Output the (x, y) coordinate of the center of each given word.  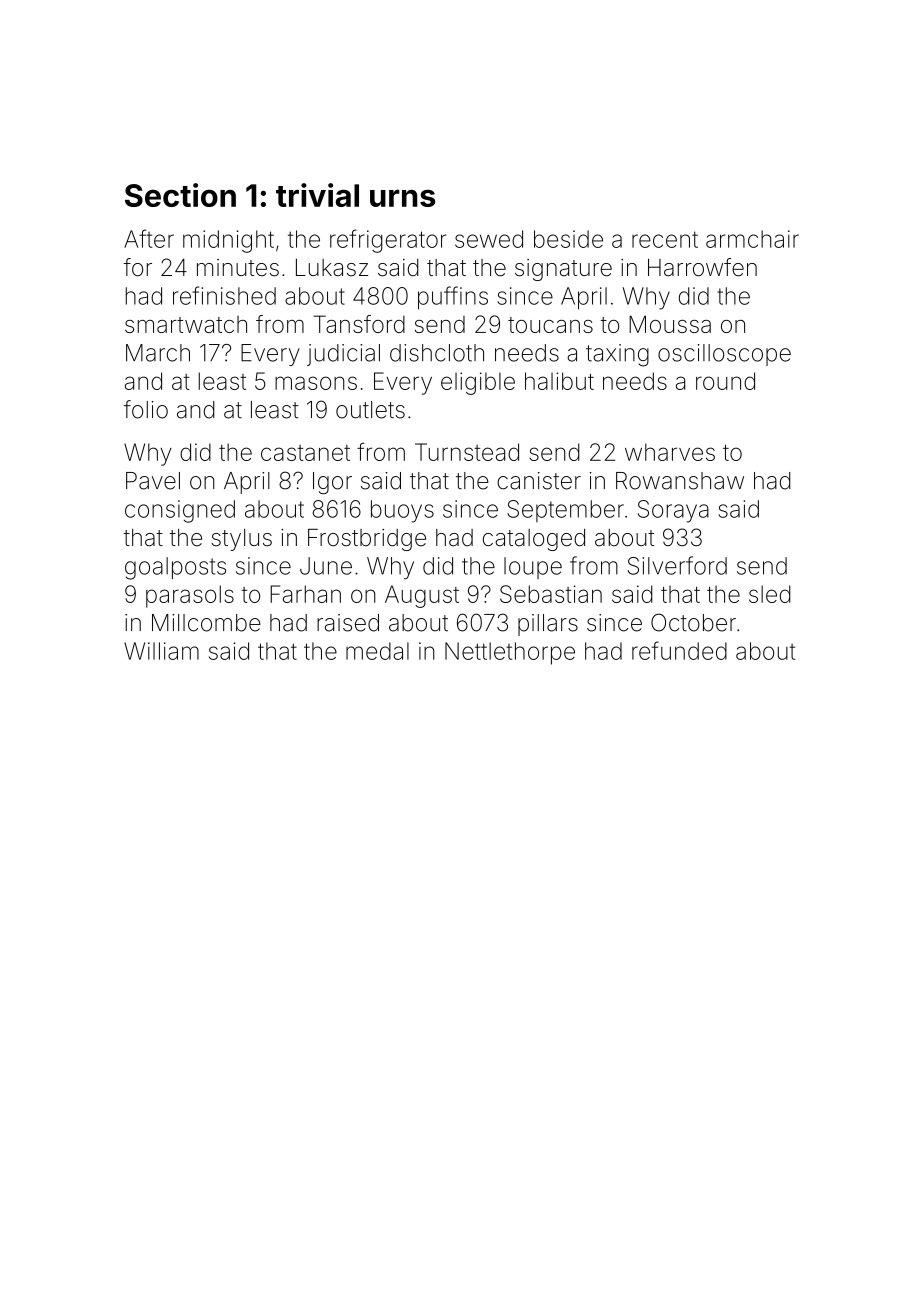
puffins (453, 298)
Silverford (677, 565)
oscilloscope (724, 355)
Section (180, 195)
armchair (752, 239)
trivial (317, 195)
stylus (242, 540)
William (161, 651)
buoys (402, 511)
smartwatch (186, 324)
